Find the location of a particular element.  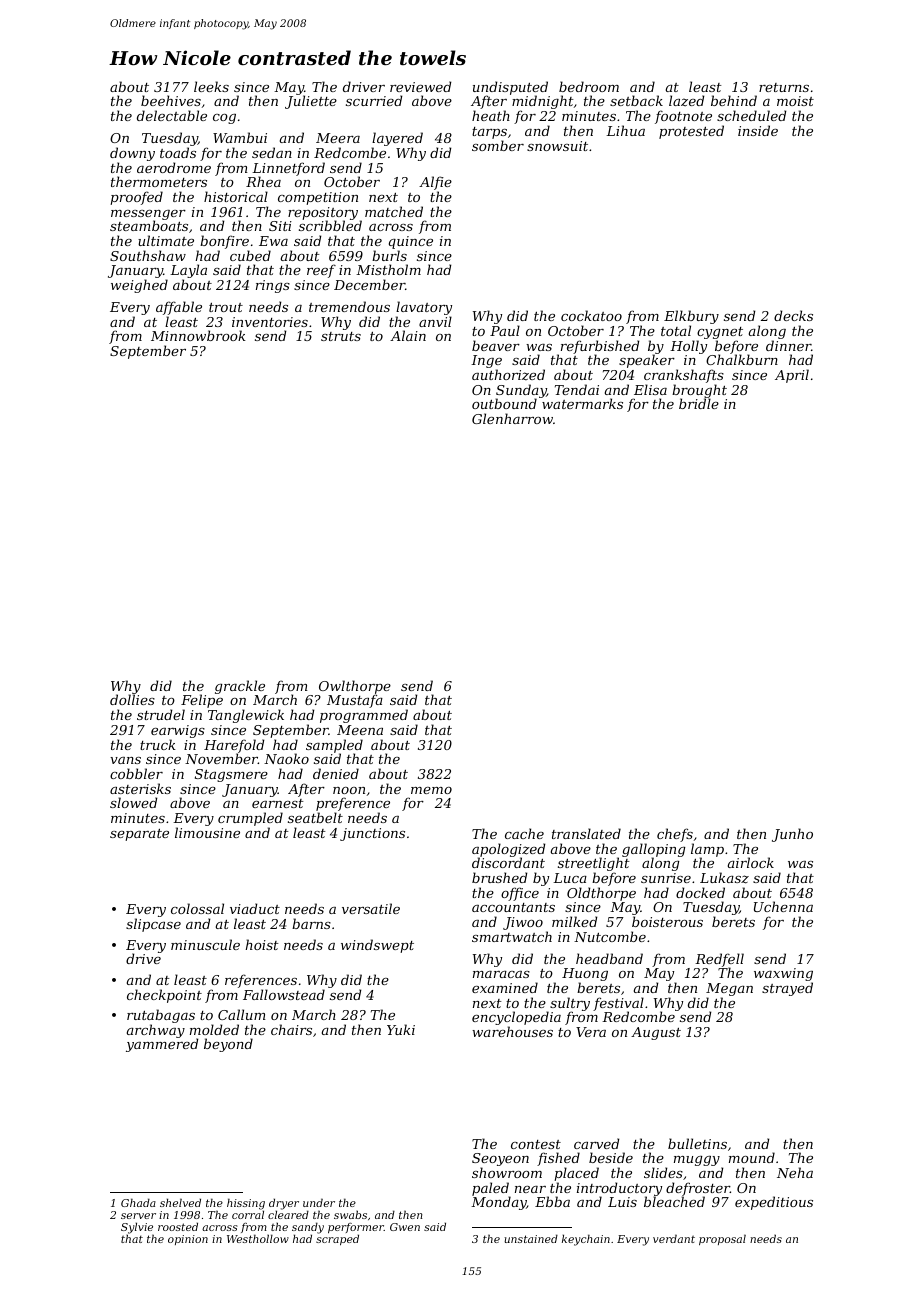

translated is located at coordinates (586, 833).
